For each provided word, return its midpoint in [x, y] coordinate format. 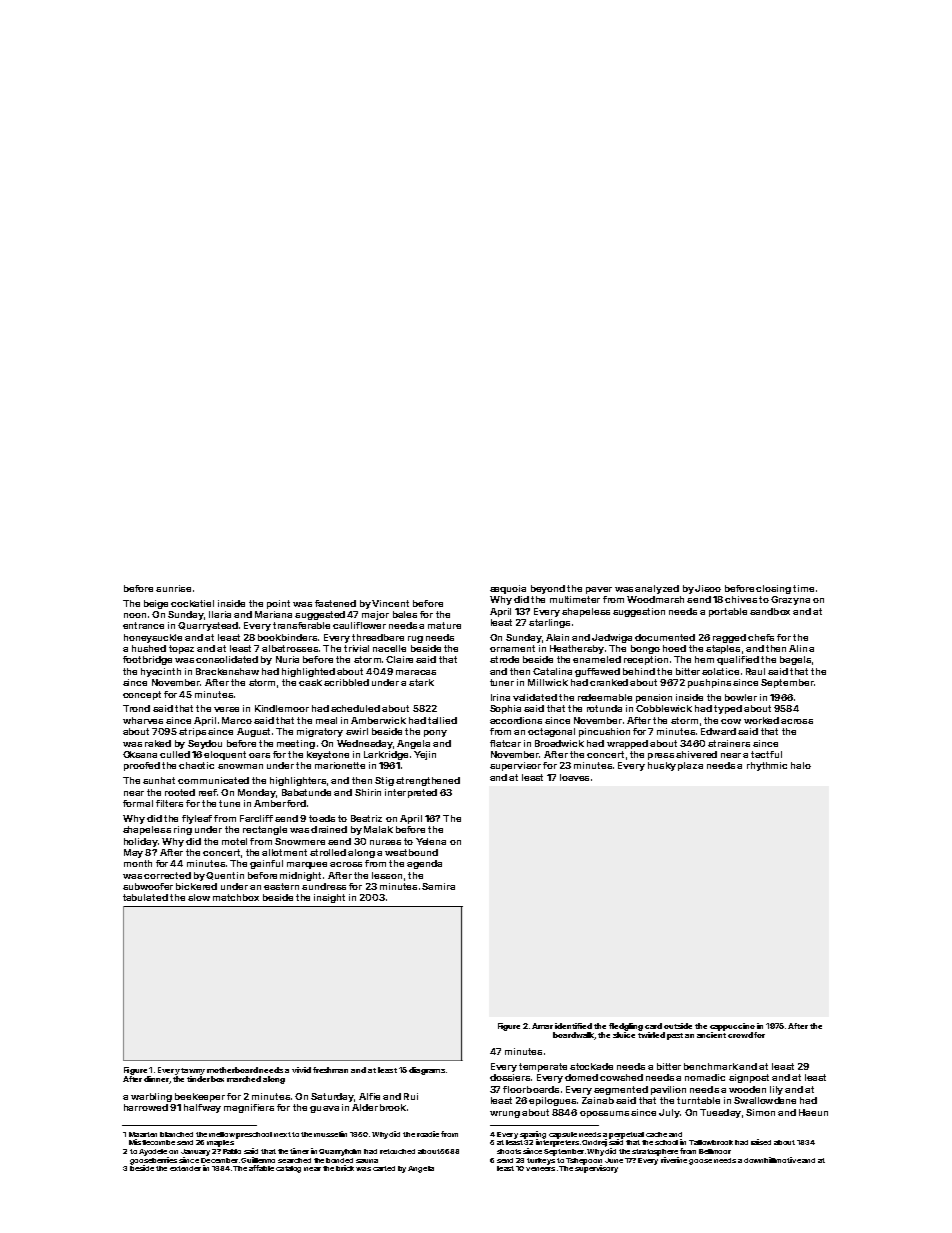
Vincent [390, 603]
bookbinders [287, 637]
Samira [438, 886]
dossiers [510, 1077]
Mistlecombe [152, 1142]
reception [646, 660]
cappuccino [732, 1027]
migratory [320, 732]
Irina [500, 697]
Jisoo [708, 588]
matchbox [236, 897]
